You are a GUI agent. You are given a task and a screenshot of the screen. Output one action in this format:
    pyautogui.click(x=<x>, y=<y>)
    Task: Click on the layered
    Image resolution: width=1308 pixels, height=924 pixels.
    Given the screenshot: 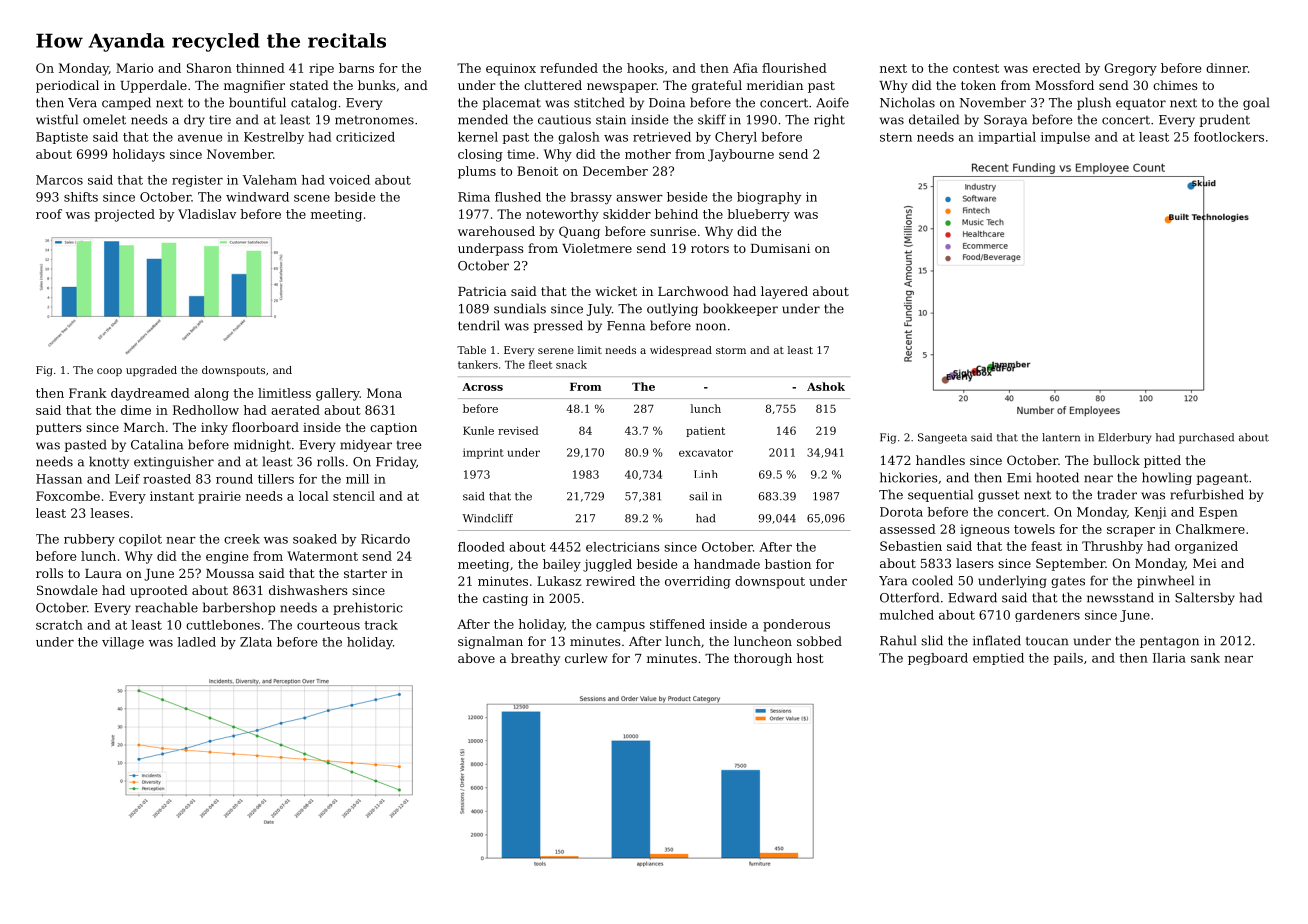 What is the action you would take?
    pyautogui.click(x=784, y=292)
